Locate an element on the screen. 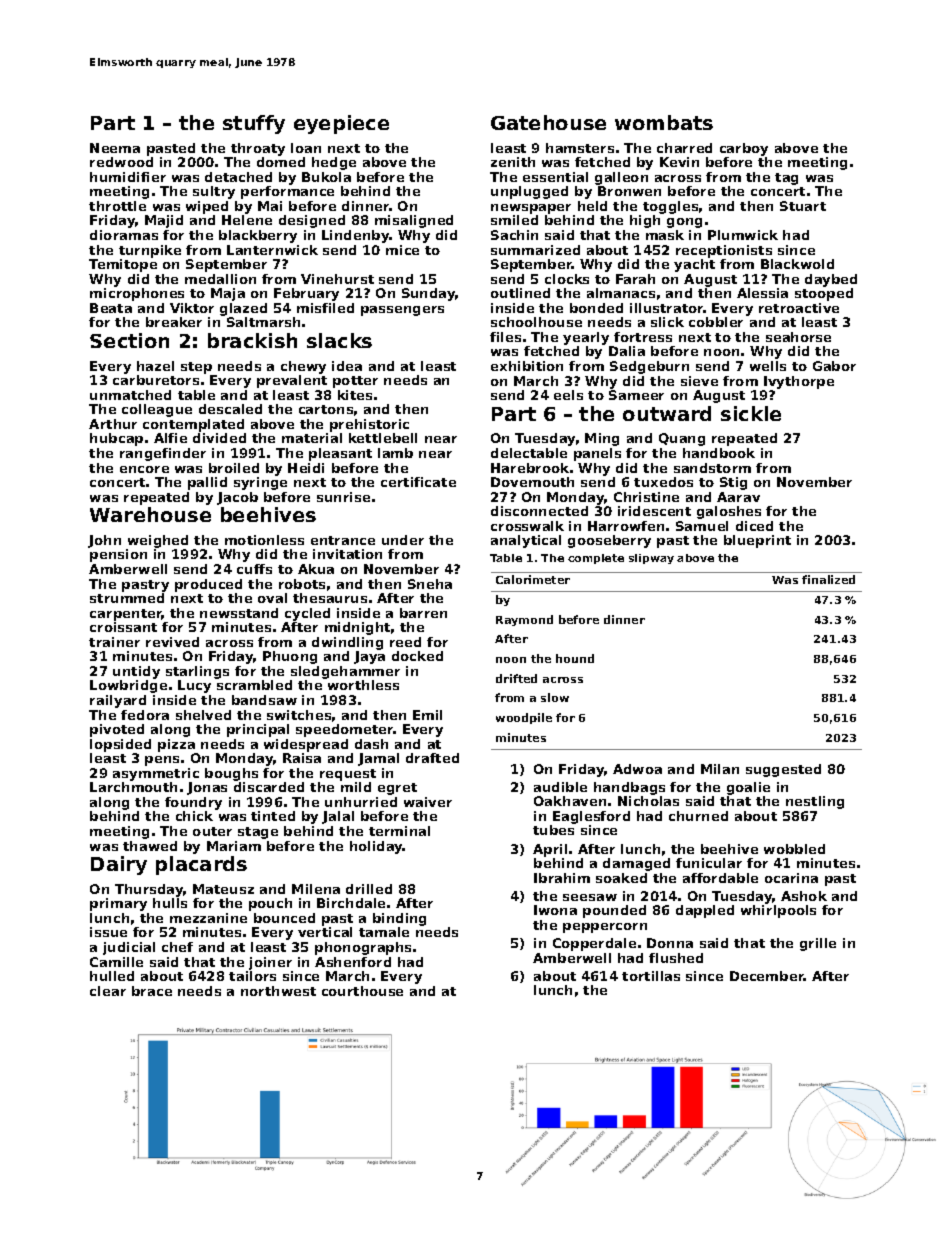 This screenshot has width=952, height=1233. churned is located at coordinates (698, 816).
